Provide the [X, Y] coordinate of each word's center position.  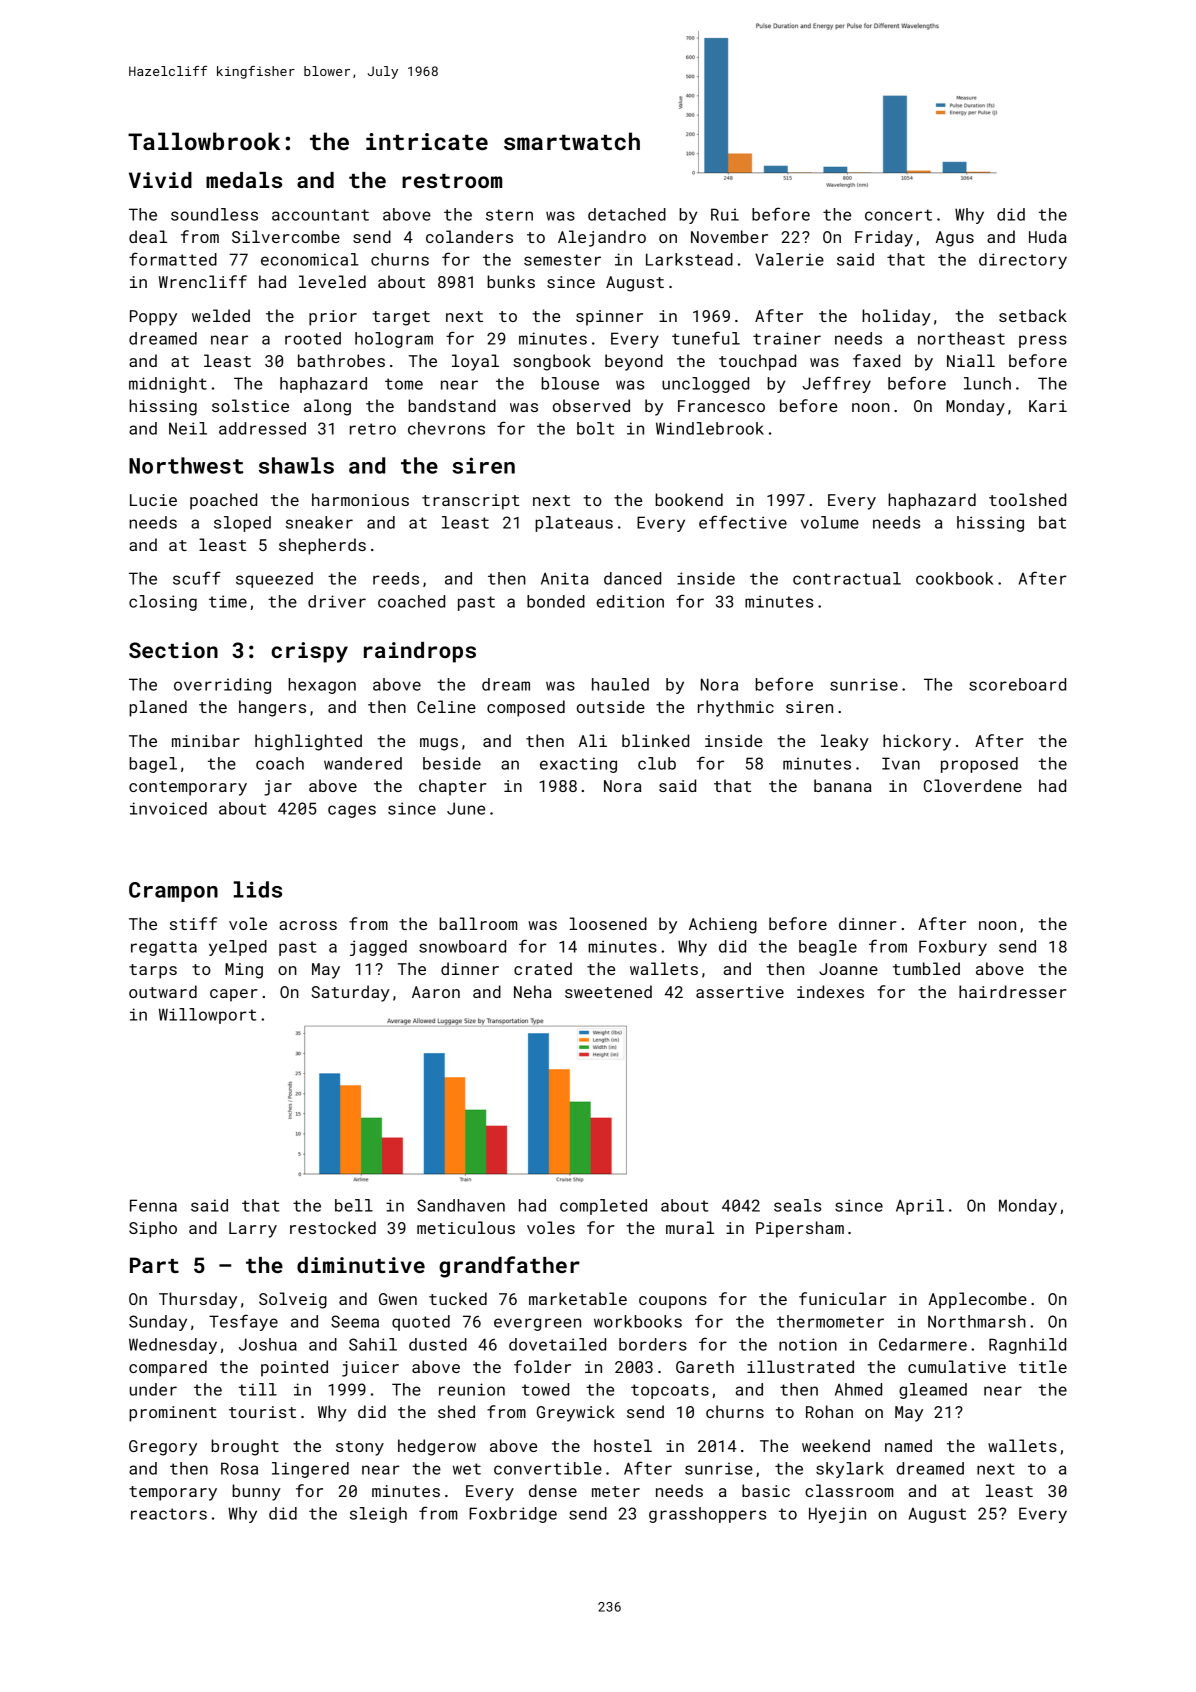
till [258, 1389]
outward [163, 991]
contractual [847, 578]
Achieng [723, 925]
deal [148, 236]
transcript [470, 502]
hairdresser [1013, 991]
